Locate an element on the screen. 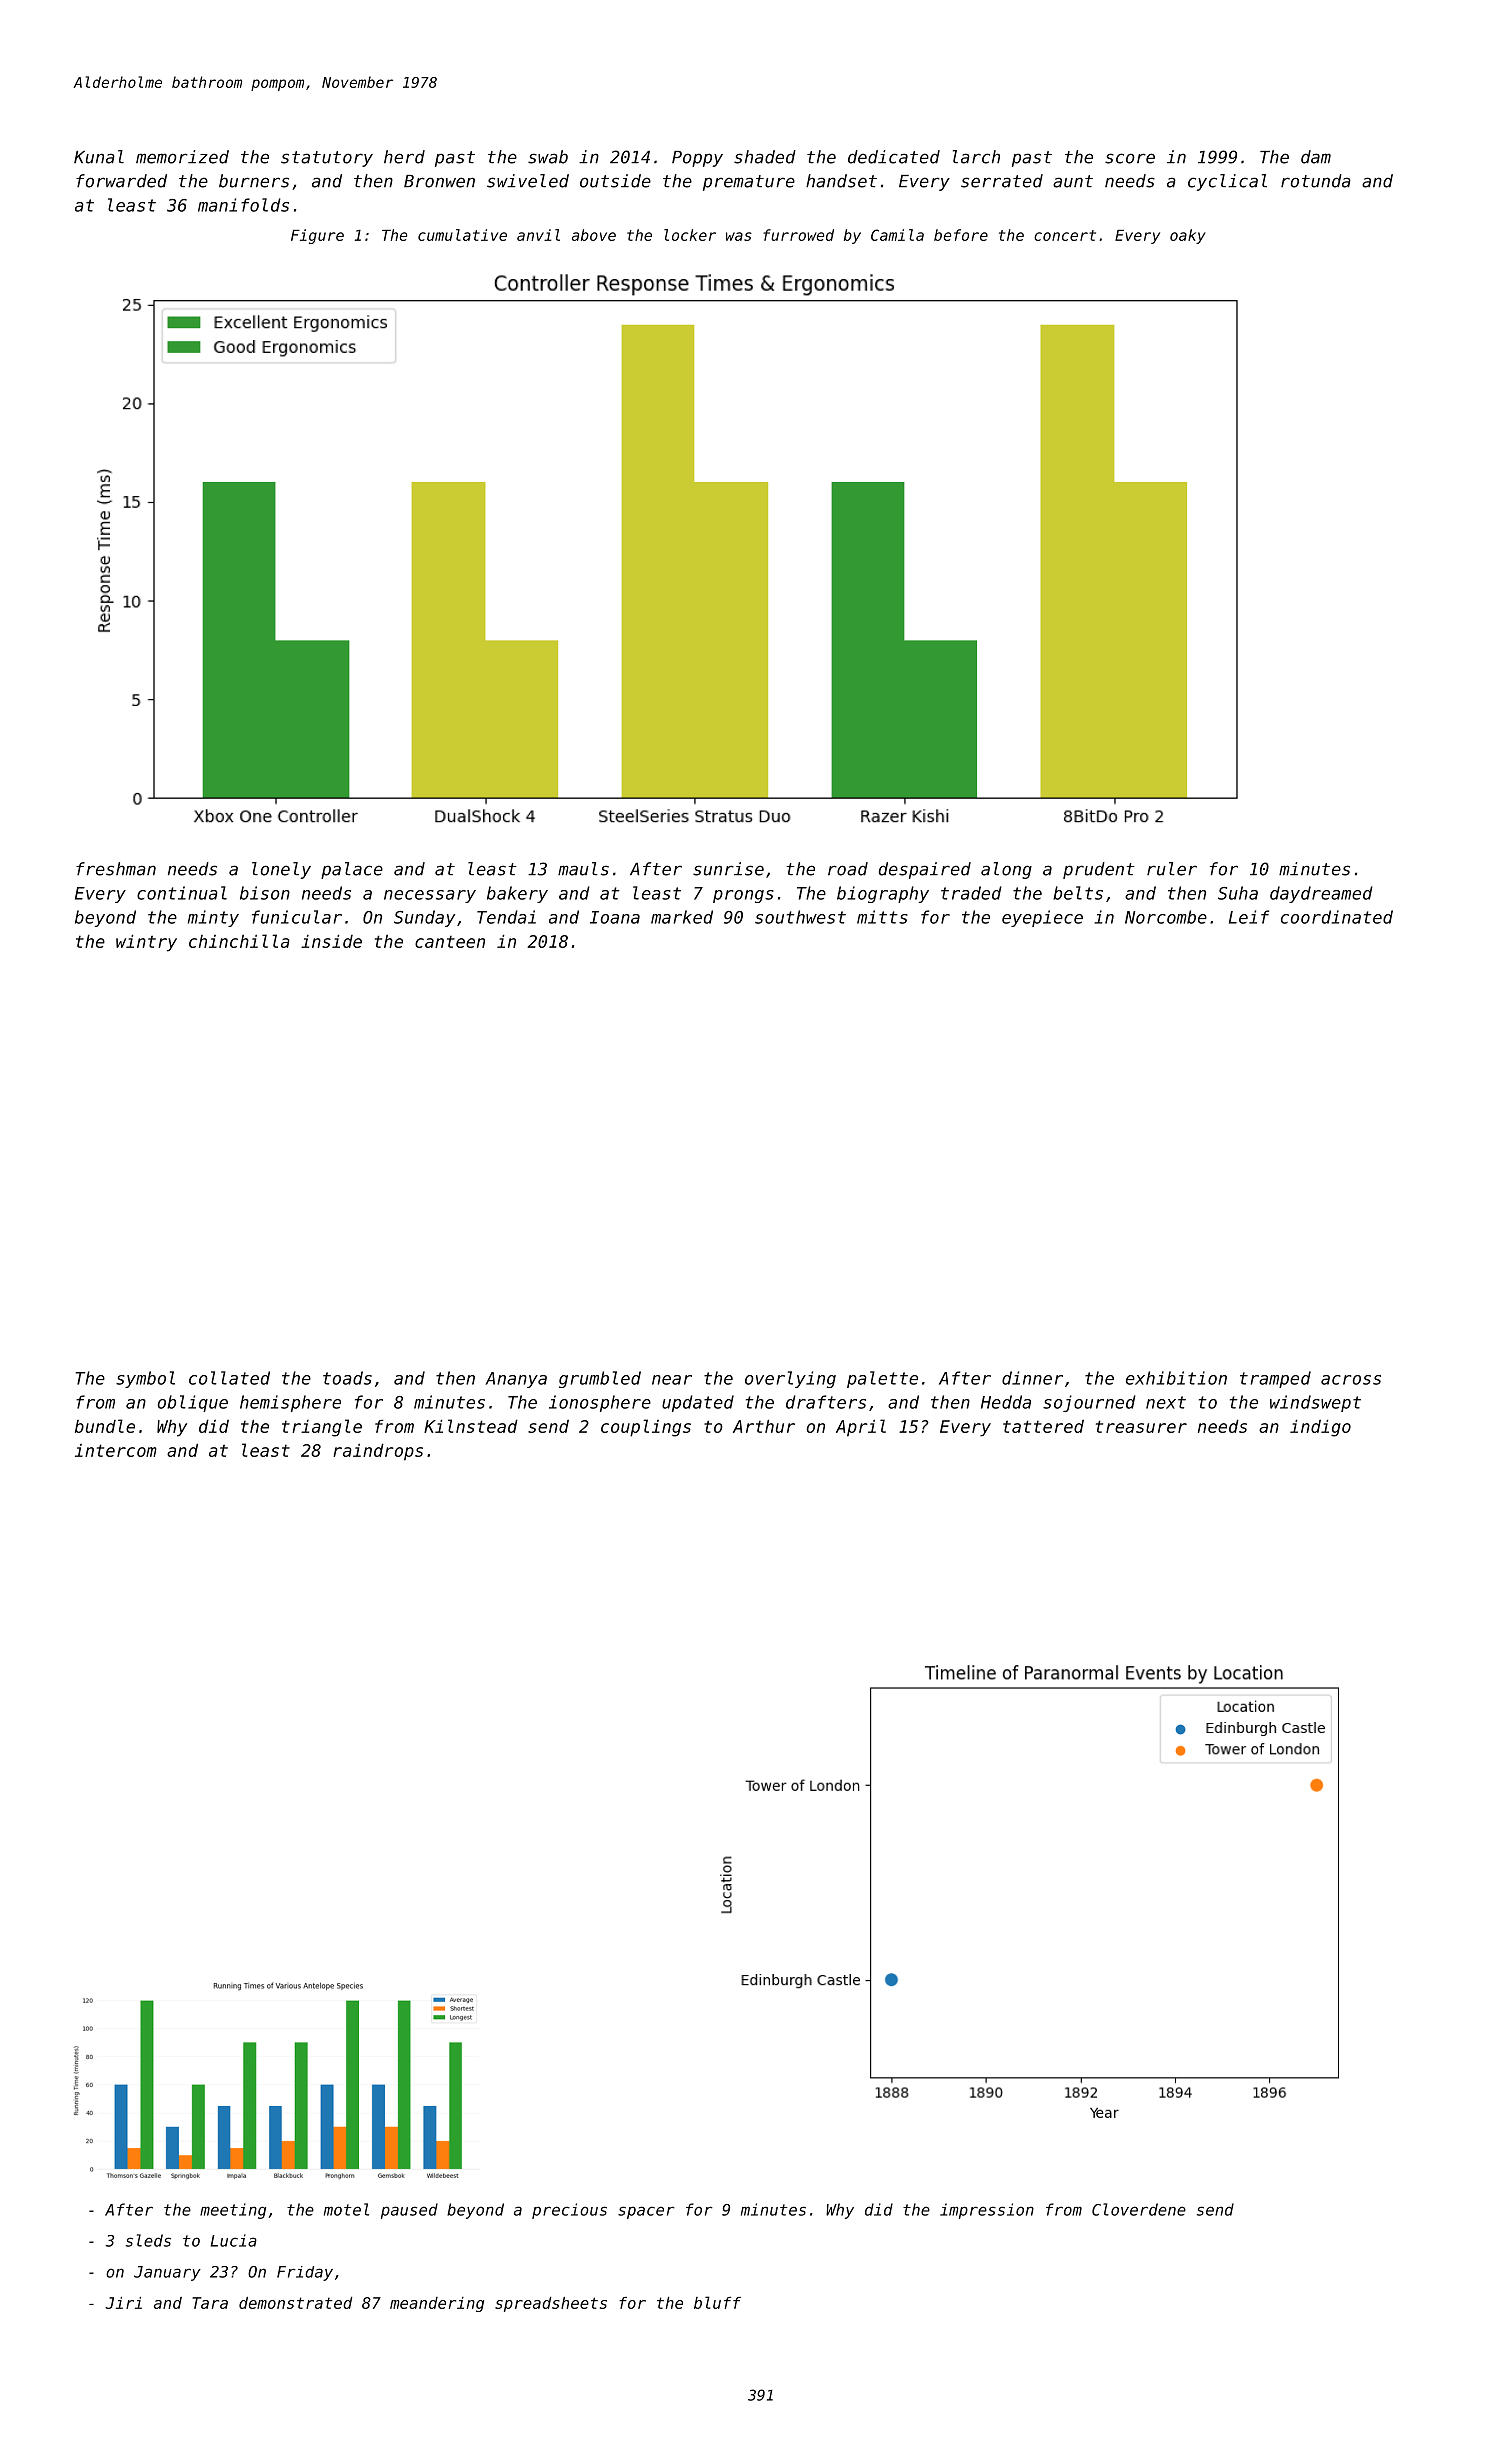 This screenshot has width=1496, height=2464. toads is located at coordinates (347, 1378).
